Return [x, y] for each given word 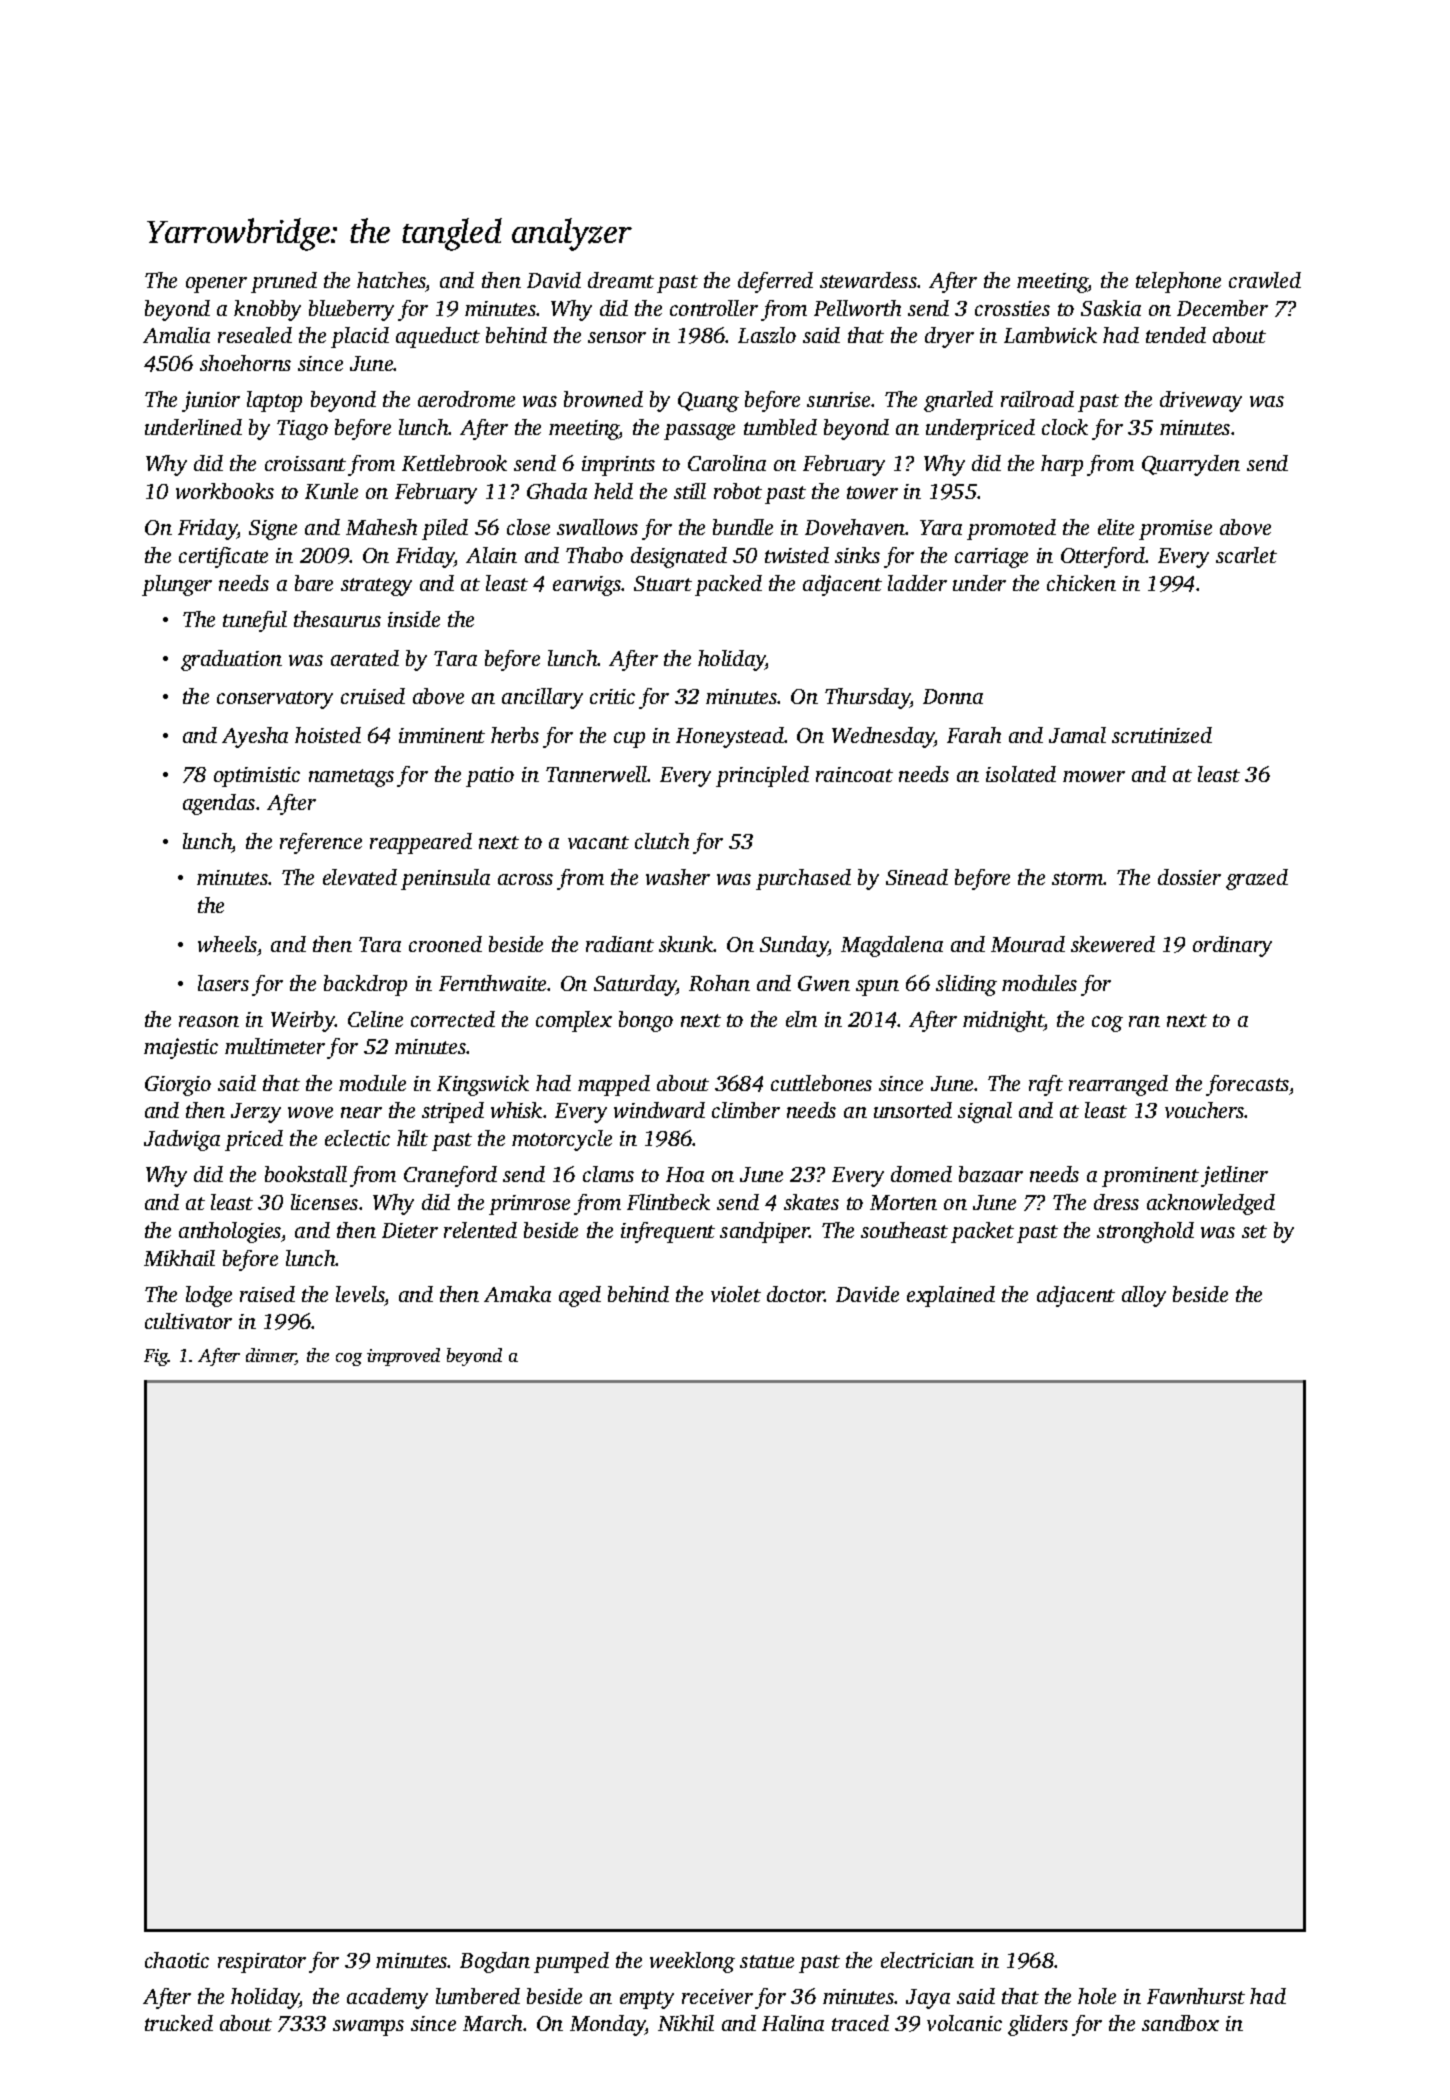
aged [580, 1296]
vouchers [1205, 1110]
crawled [1265, 280]
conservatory [275, 700]
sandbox [1180, 2023]
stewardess [868, 280]
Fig [156, 1357]
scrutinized [1162, 735]
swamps [368, 2028]
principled [762, 776]
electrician [927, 1960]
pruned [284, 282]
